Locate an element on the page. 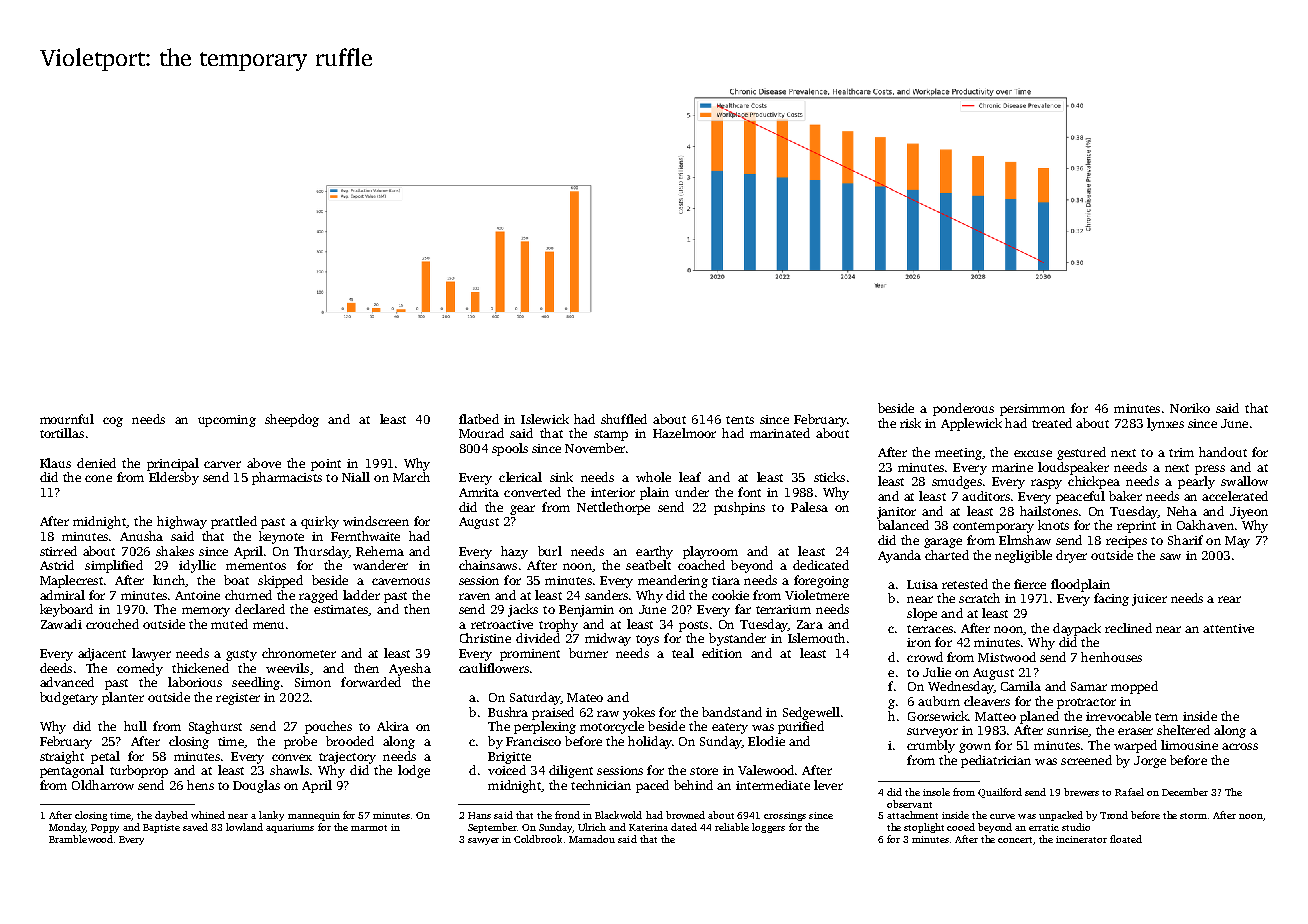 This document has height=924, width=1308. comedy is located at coordinates (140, 669).
